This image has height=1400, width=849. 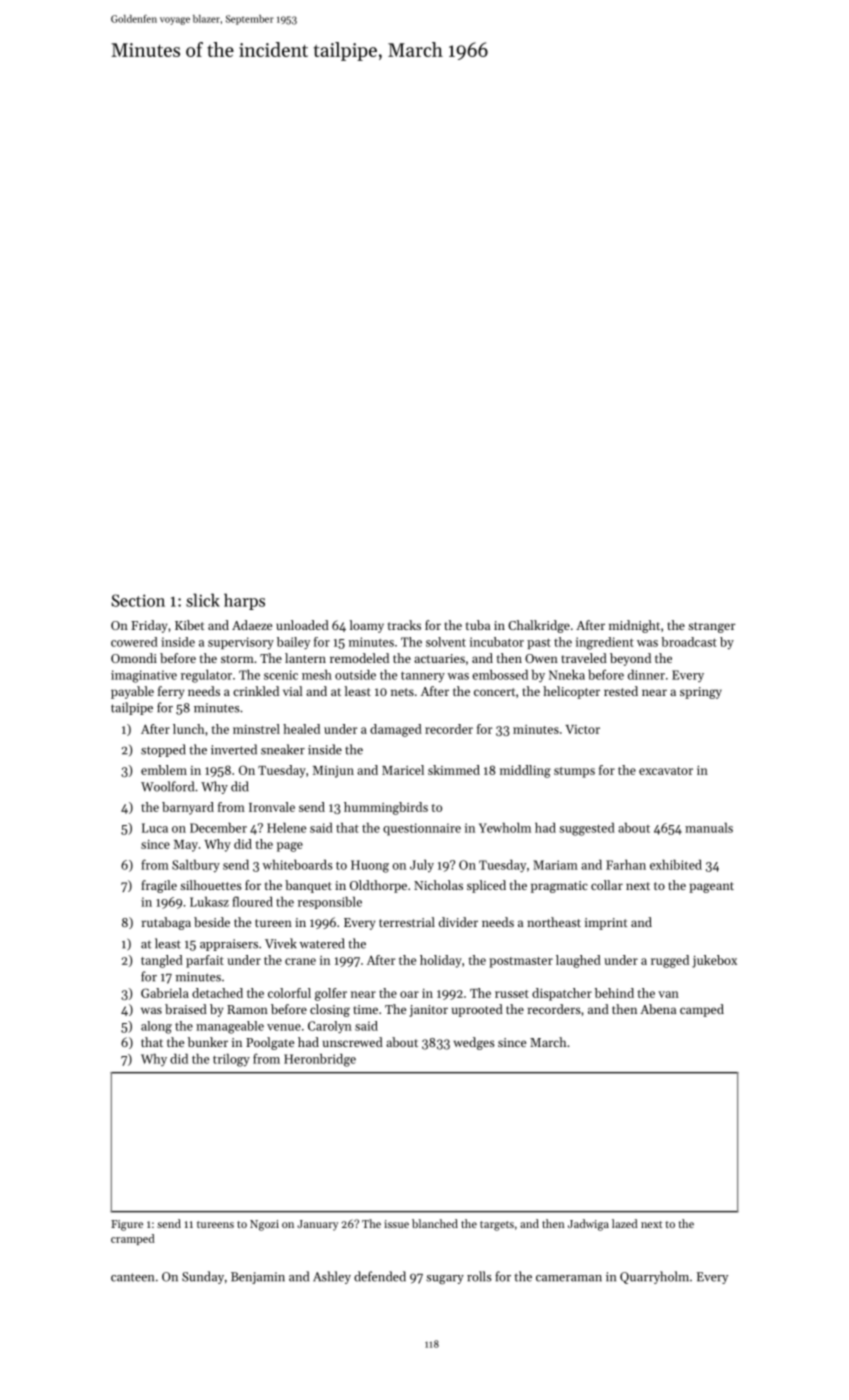 What do you see at coordinates (479, 1276) in the image?
I see `rolls` at bounding box center [479, 1276].
